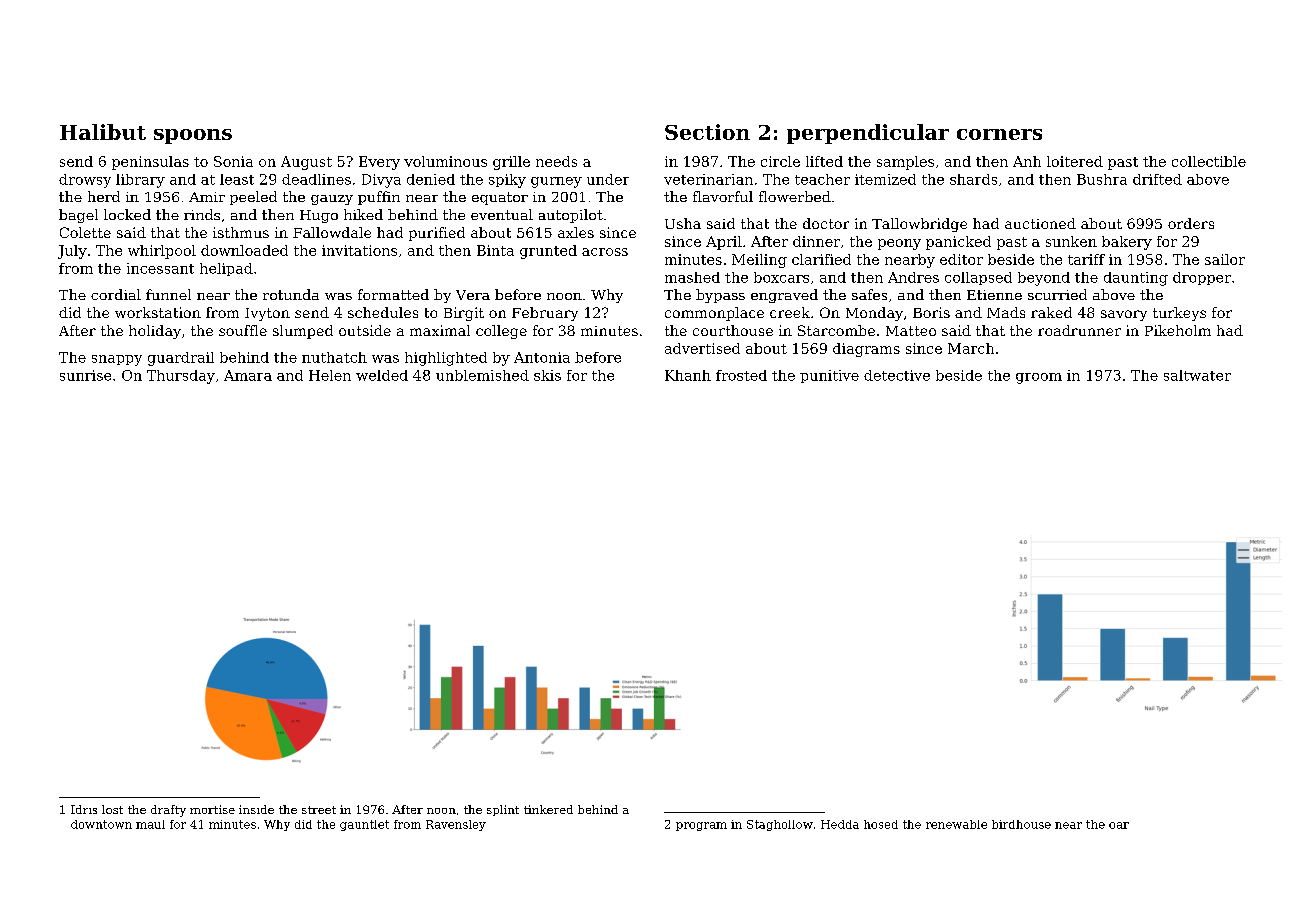 Image resolution: width=1308 pixels, height=924 pixels. What do you see at coordinates (1197, 375) in the screenshot?
I see `saltwater` at bounding box center [1197, 375].
